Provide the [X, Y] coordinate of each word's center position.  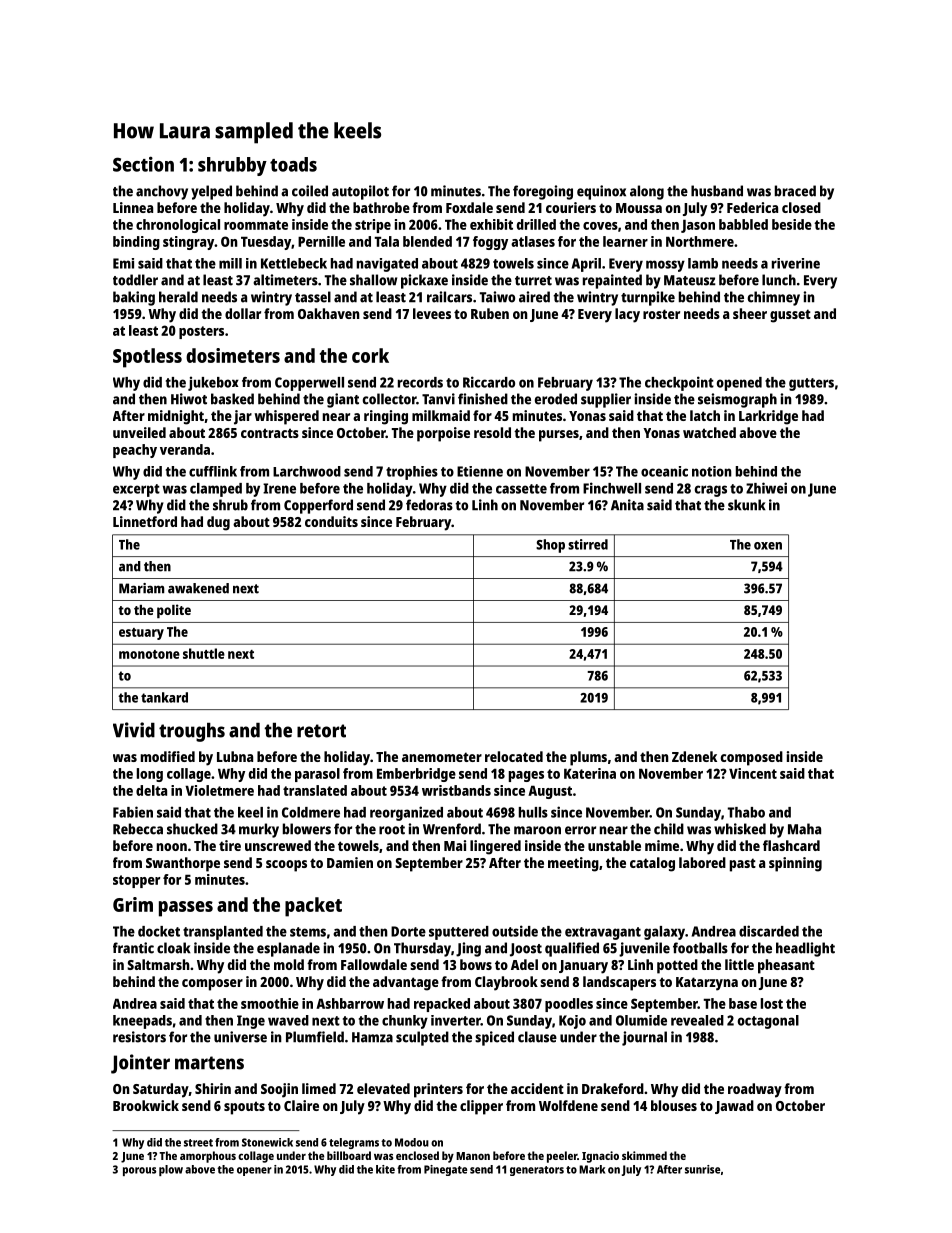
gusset [790, 316]
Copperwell [309, 384]
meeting [573, 864]
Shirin [213, 1088]
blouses [674, 1105]
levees [432, 313]
